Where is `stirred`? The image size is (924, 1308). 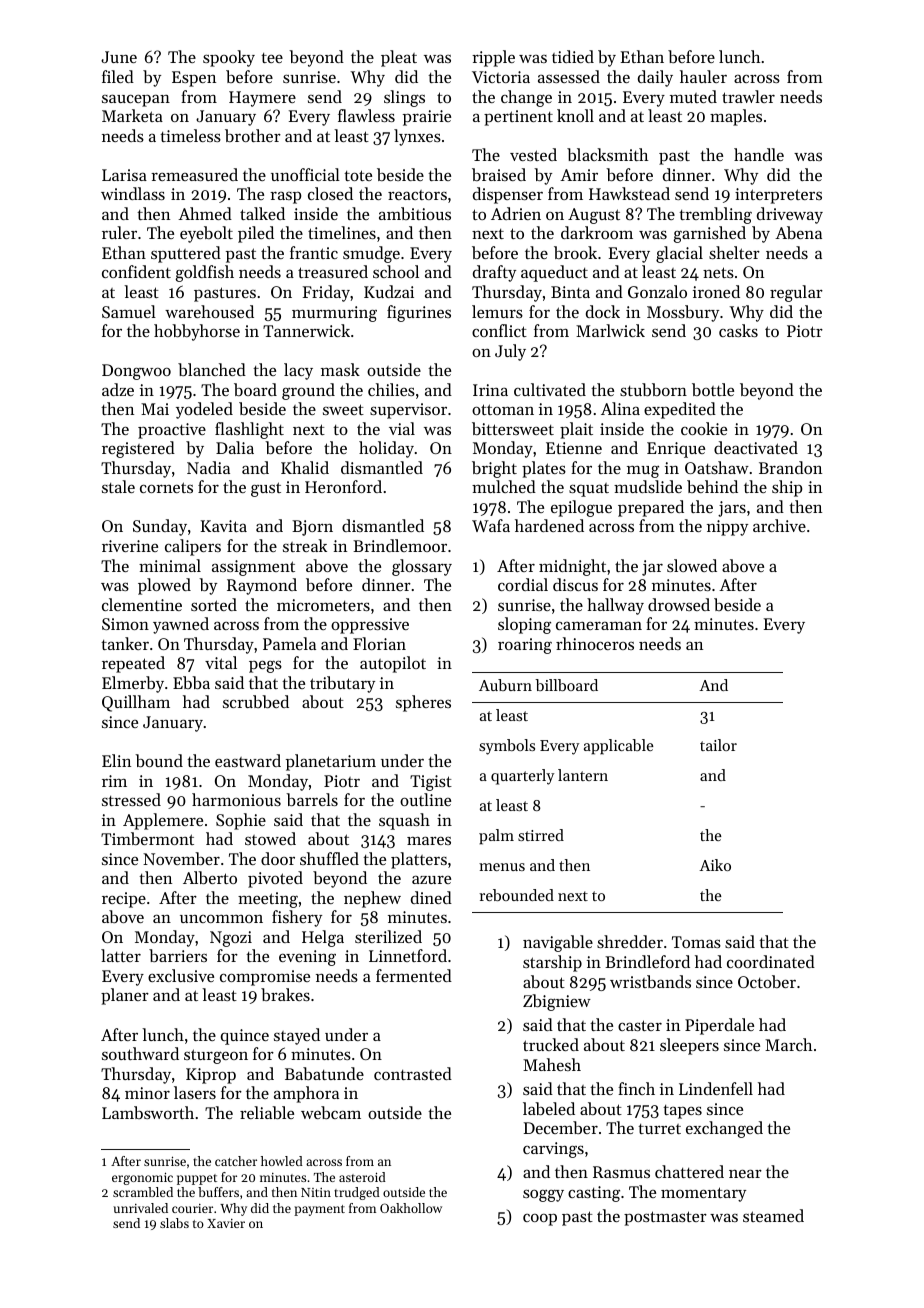
stirred is located at coordinates (541, 835).
